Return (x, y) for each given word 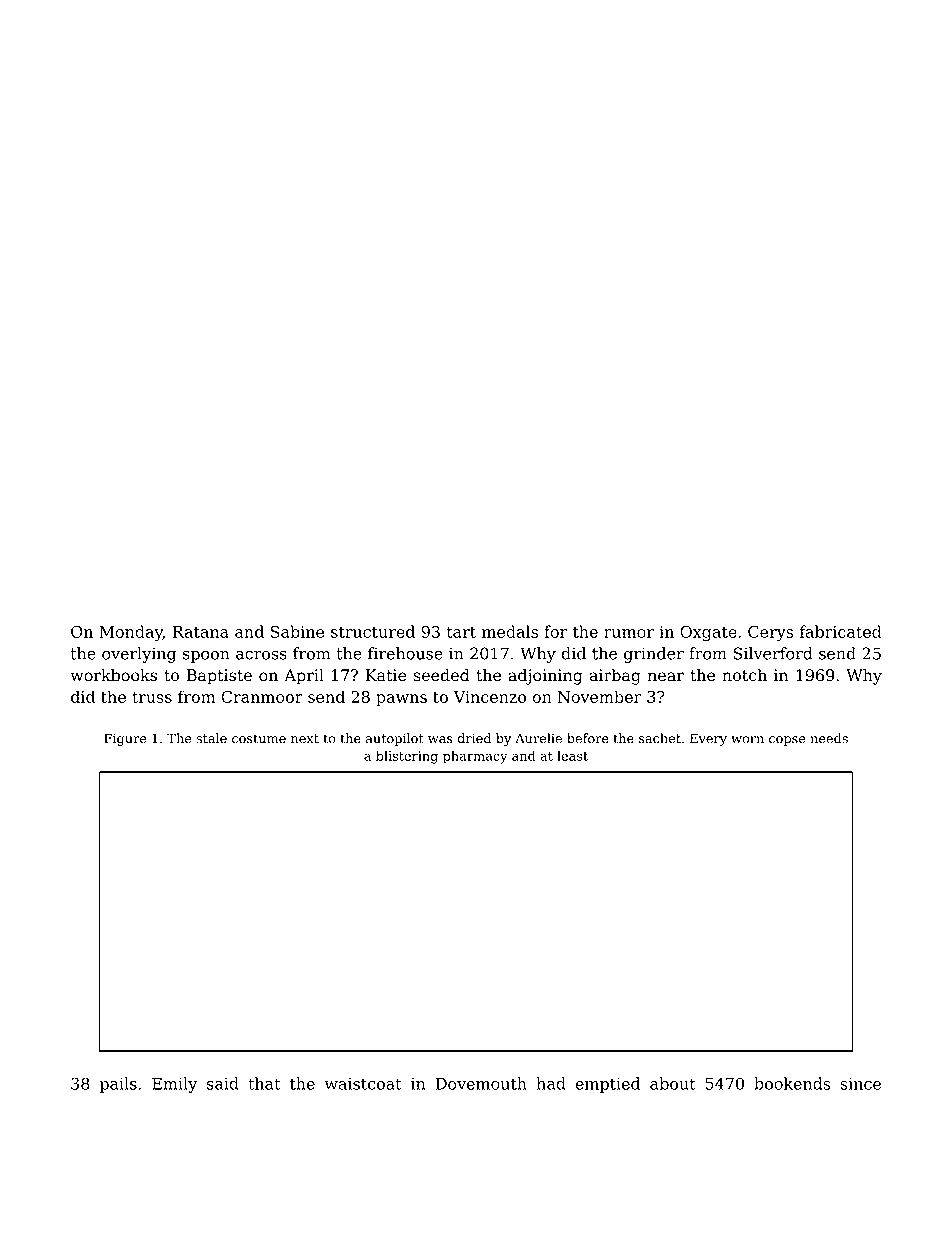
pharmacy (475, 757)
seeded (442, 675)
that (264, 1083)
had (551, 1083)
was (440, 740)
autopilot (395, 739)
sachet (660, 738)
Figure (125, 739)
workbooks (113, 675)
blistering (407, 757)
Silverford (773, 653)
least (572, 756)
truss (152, 697)
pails (118, 1085)
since (861, 1084)
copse (787, 741)
